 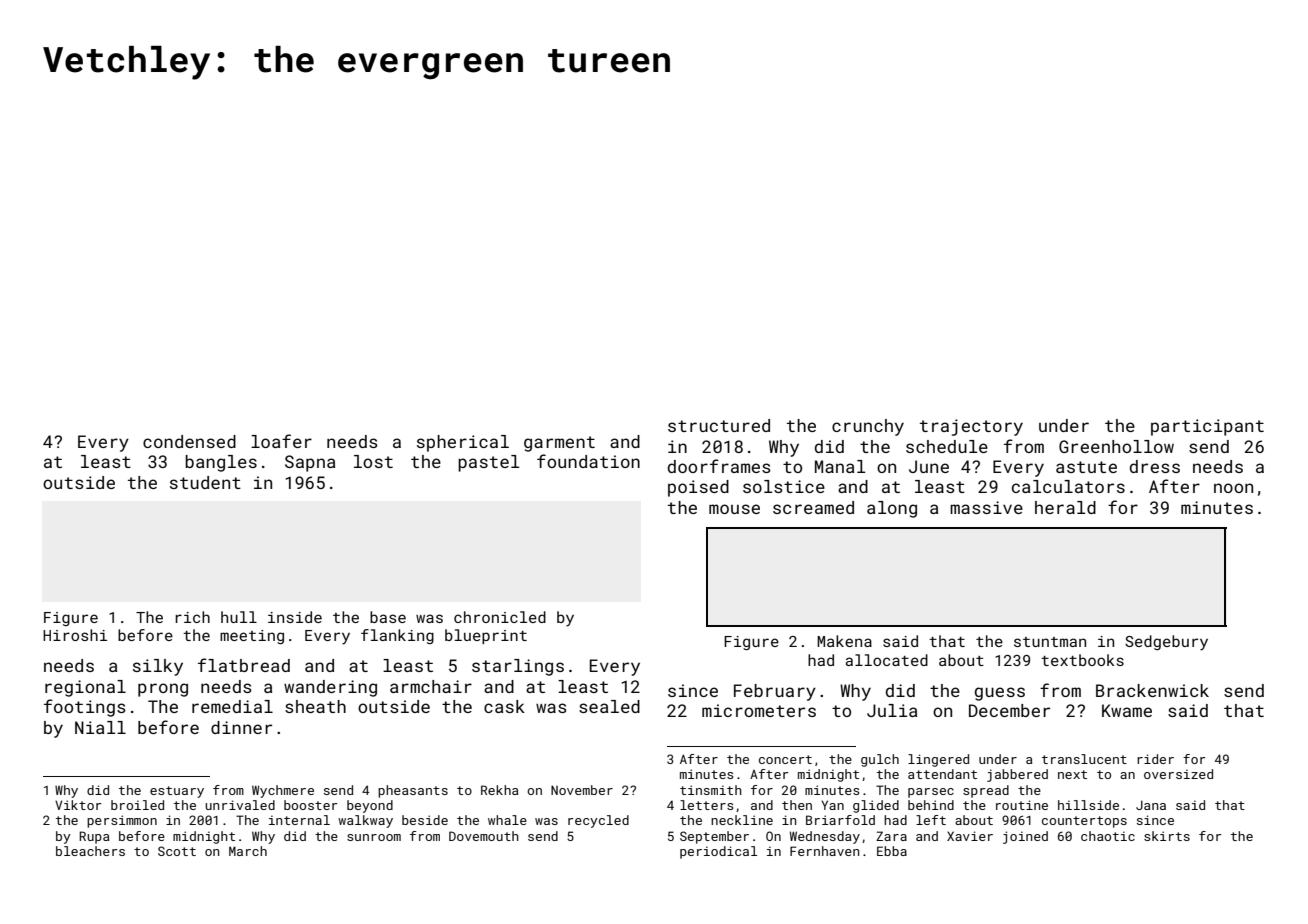 What do you see at coordinates (281, 441) in the image?
I see `loafer` at bounding box center [281, 441].
